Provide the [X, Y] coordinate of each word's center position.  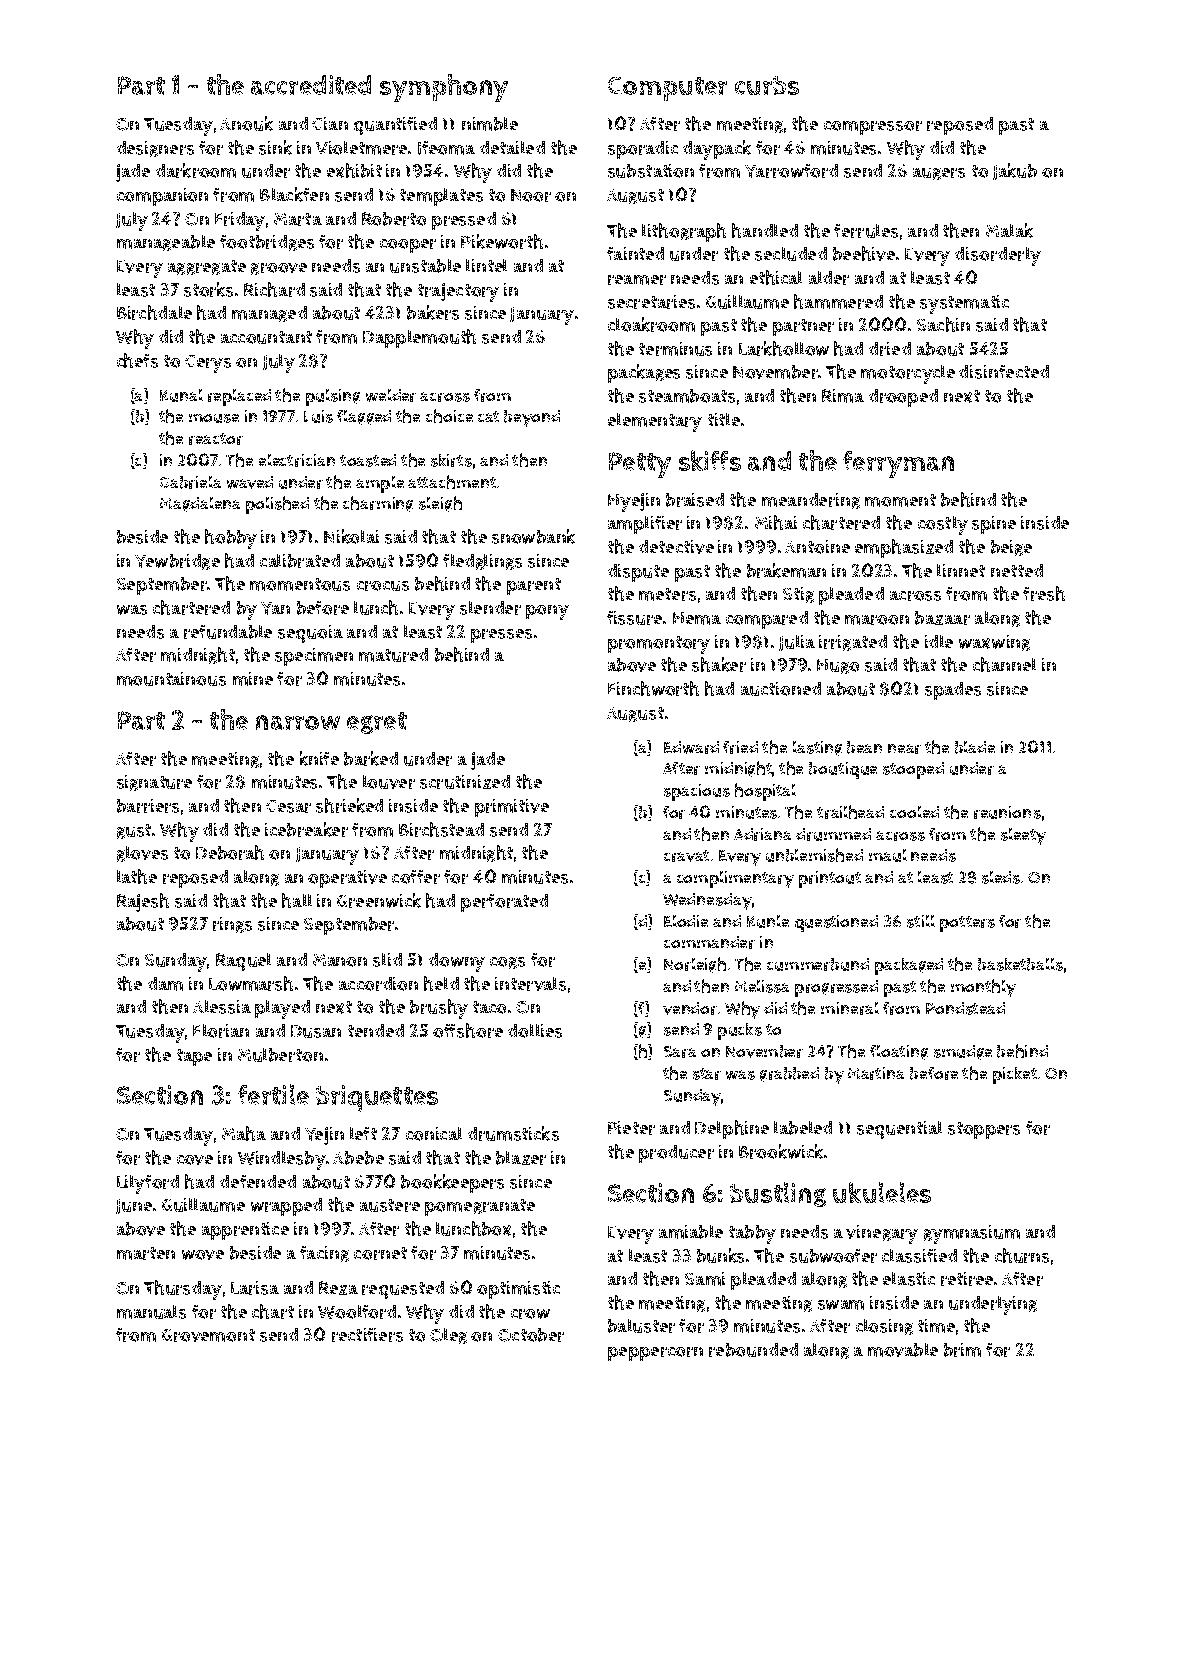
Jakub [1015, 171]
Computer [667, 89]
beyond [532, 418]
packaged [909, 966]
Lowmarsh [251, 983]
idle [939, 641]
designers [155, 149]
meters [667, 594]
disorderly [998, 256]
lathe [137, 876]
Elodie [686, 921]
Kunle [768, 921]
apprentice [245, 1231]
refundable [228, 632]
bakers [433, 312]
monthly [983, 988]
